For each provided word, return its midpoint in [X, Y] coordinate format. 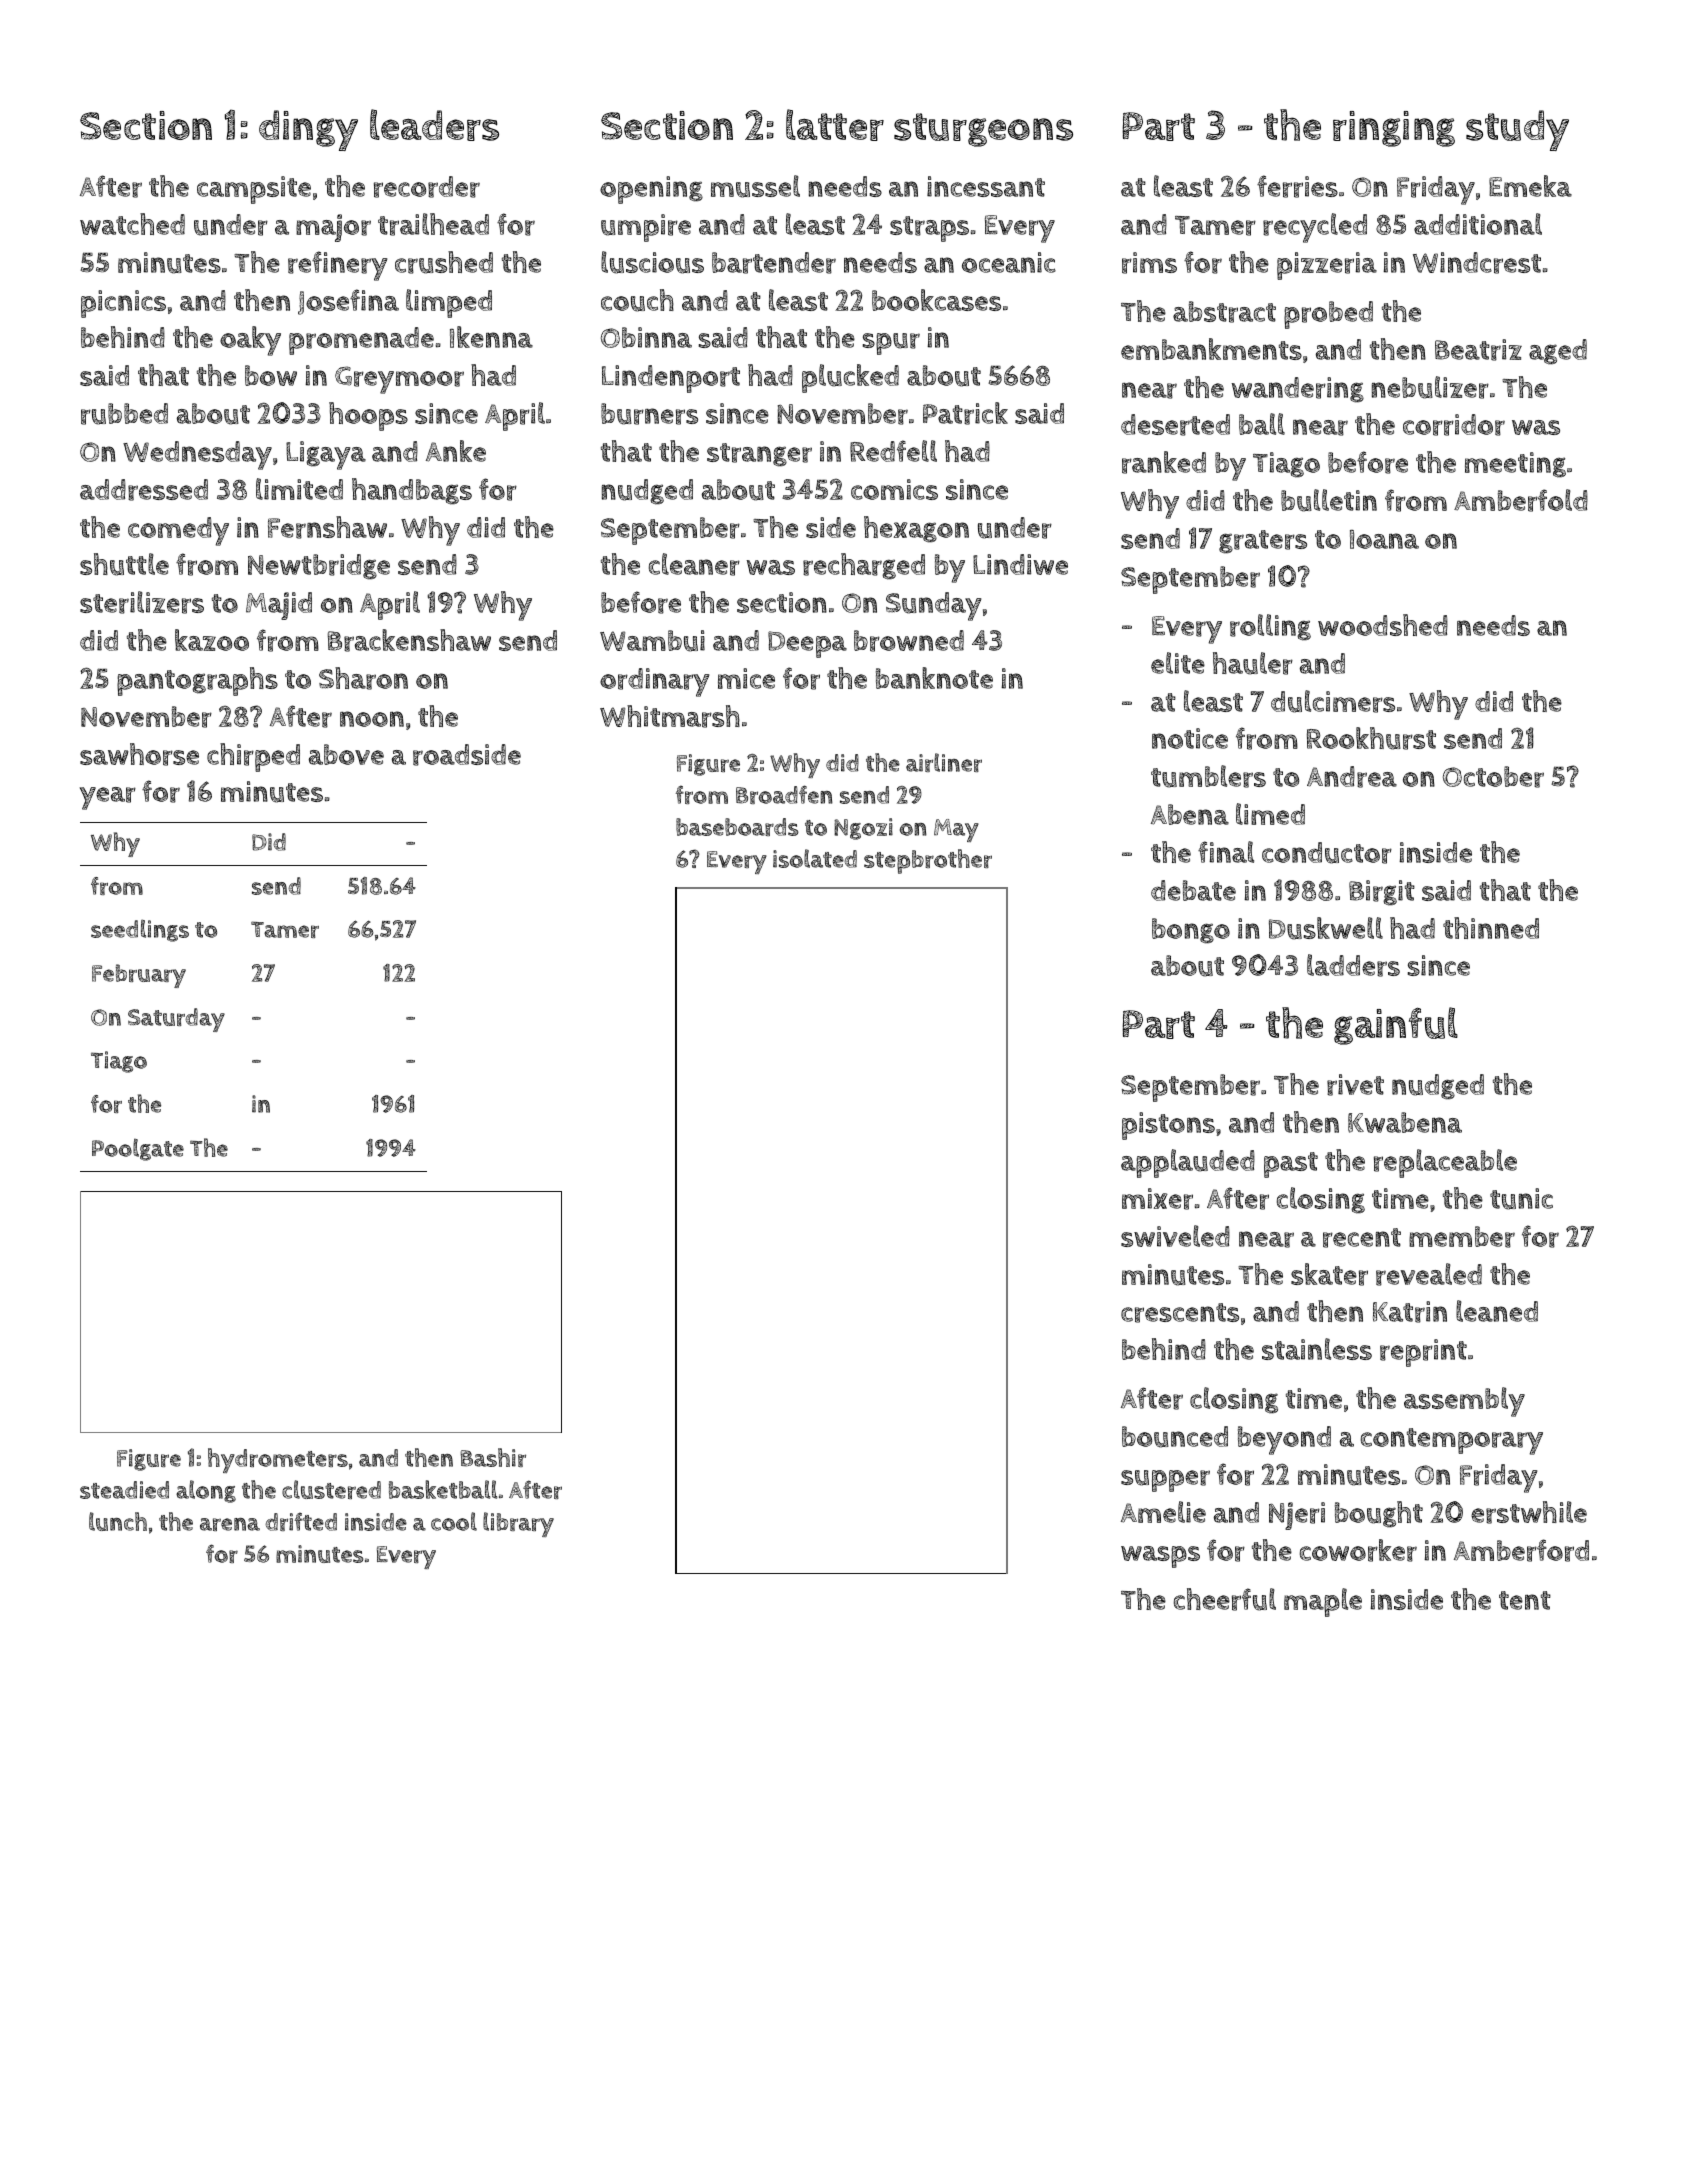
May [956, 830]
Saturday [176, 1020]
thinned [1491, 928]
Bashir [493, 1457]
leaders [434, 125]
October [1493, 777]
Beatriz [1478, 350]
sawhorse [139, 754]
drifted [301, 1521]
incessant [986, 186]
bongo [1191, 931]
